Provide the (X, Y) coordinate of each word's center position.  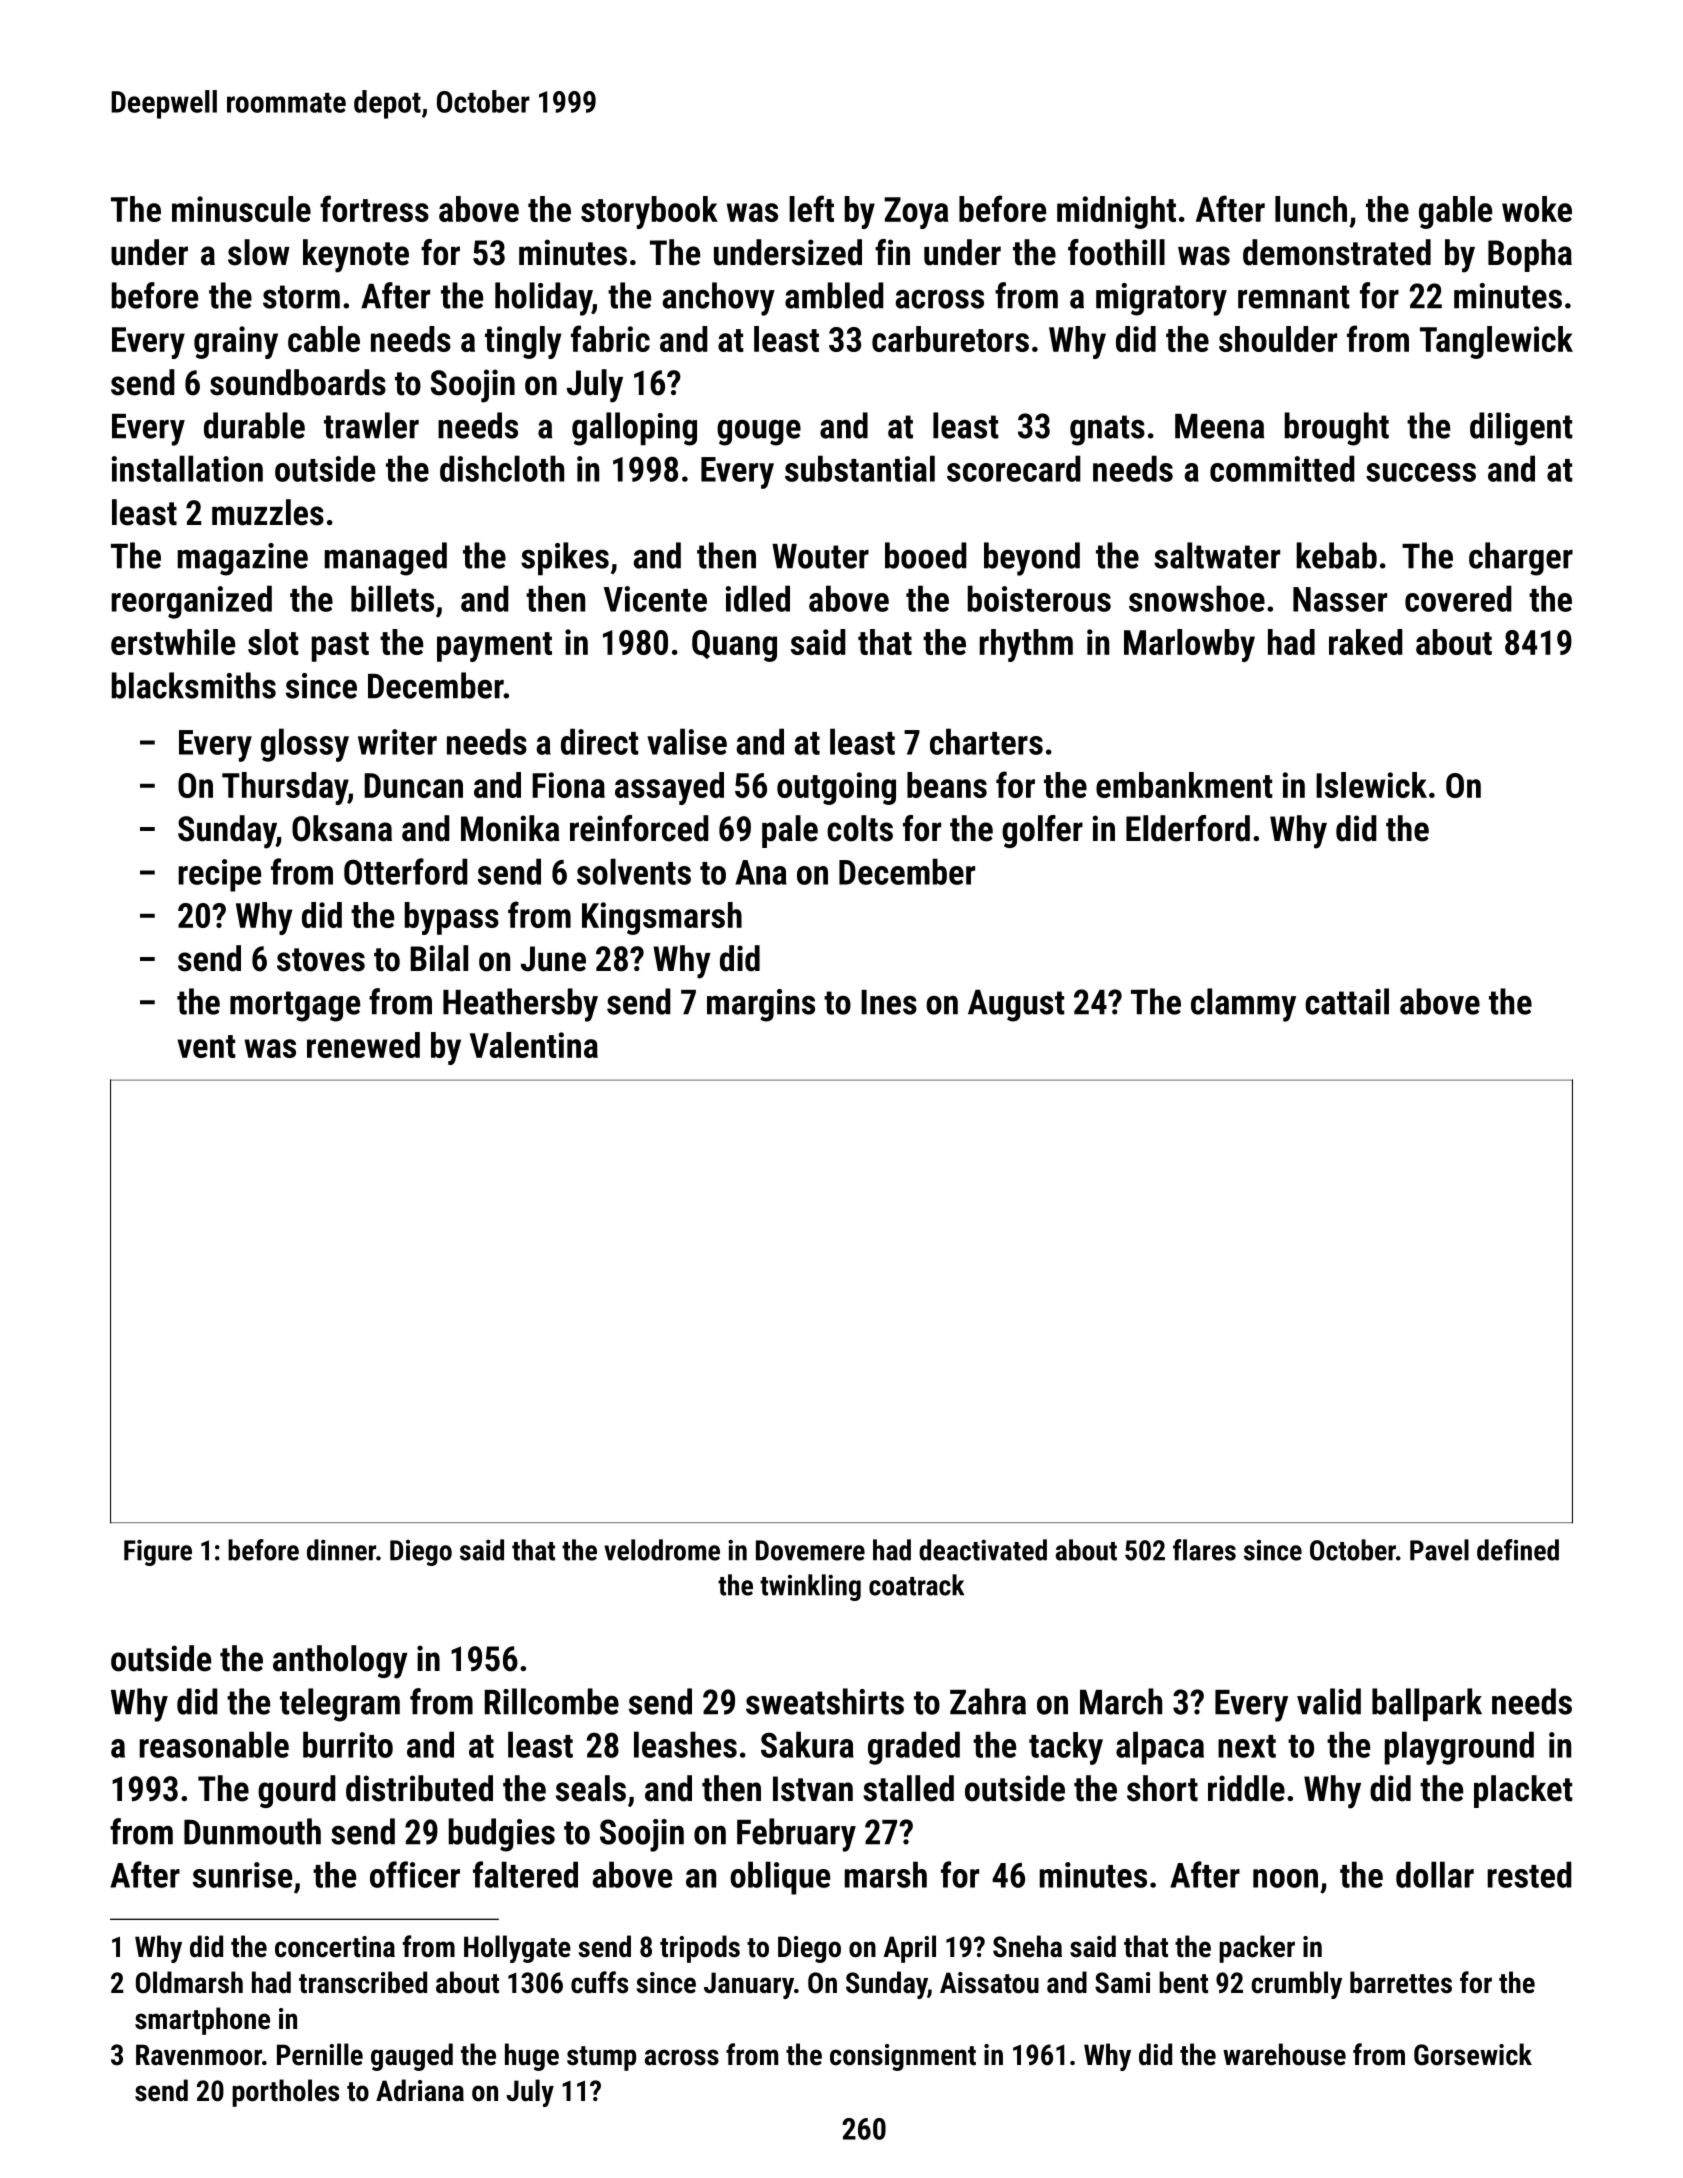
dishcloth (502, 468)
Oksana (342, 828)
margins (761, 1005)
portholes (285, 2093)
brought (1337, 429)
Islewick (1371, 785)
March (1121, 1701)
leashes (685, 1744)
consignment (903, 2057)
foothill (1116, 252)
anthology (340, 1662)
